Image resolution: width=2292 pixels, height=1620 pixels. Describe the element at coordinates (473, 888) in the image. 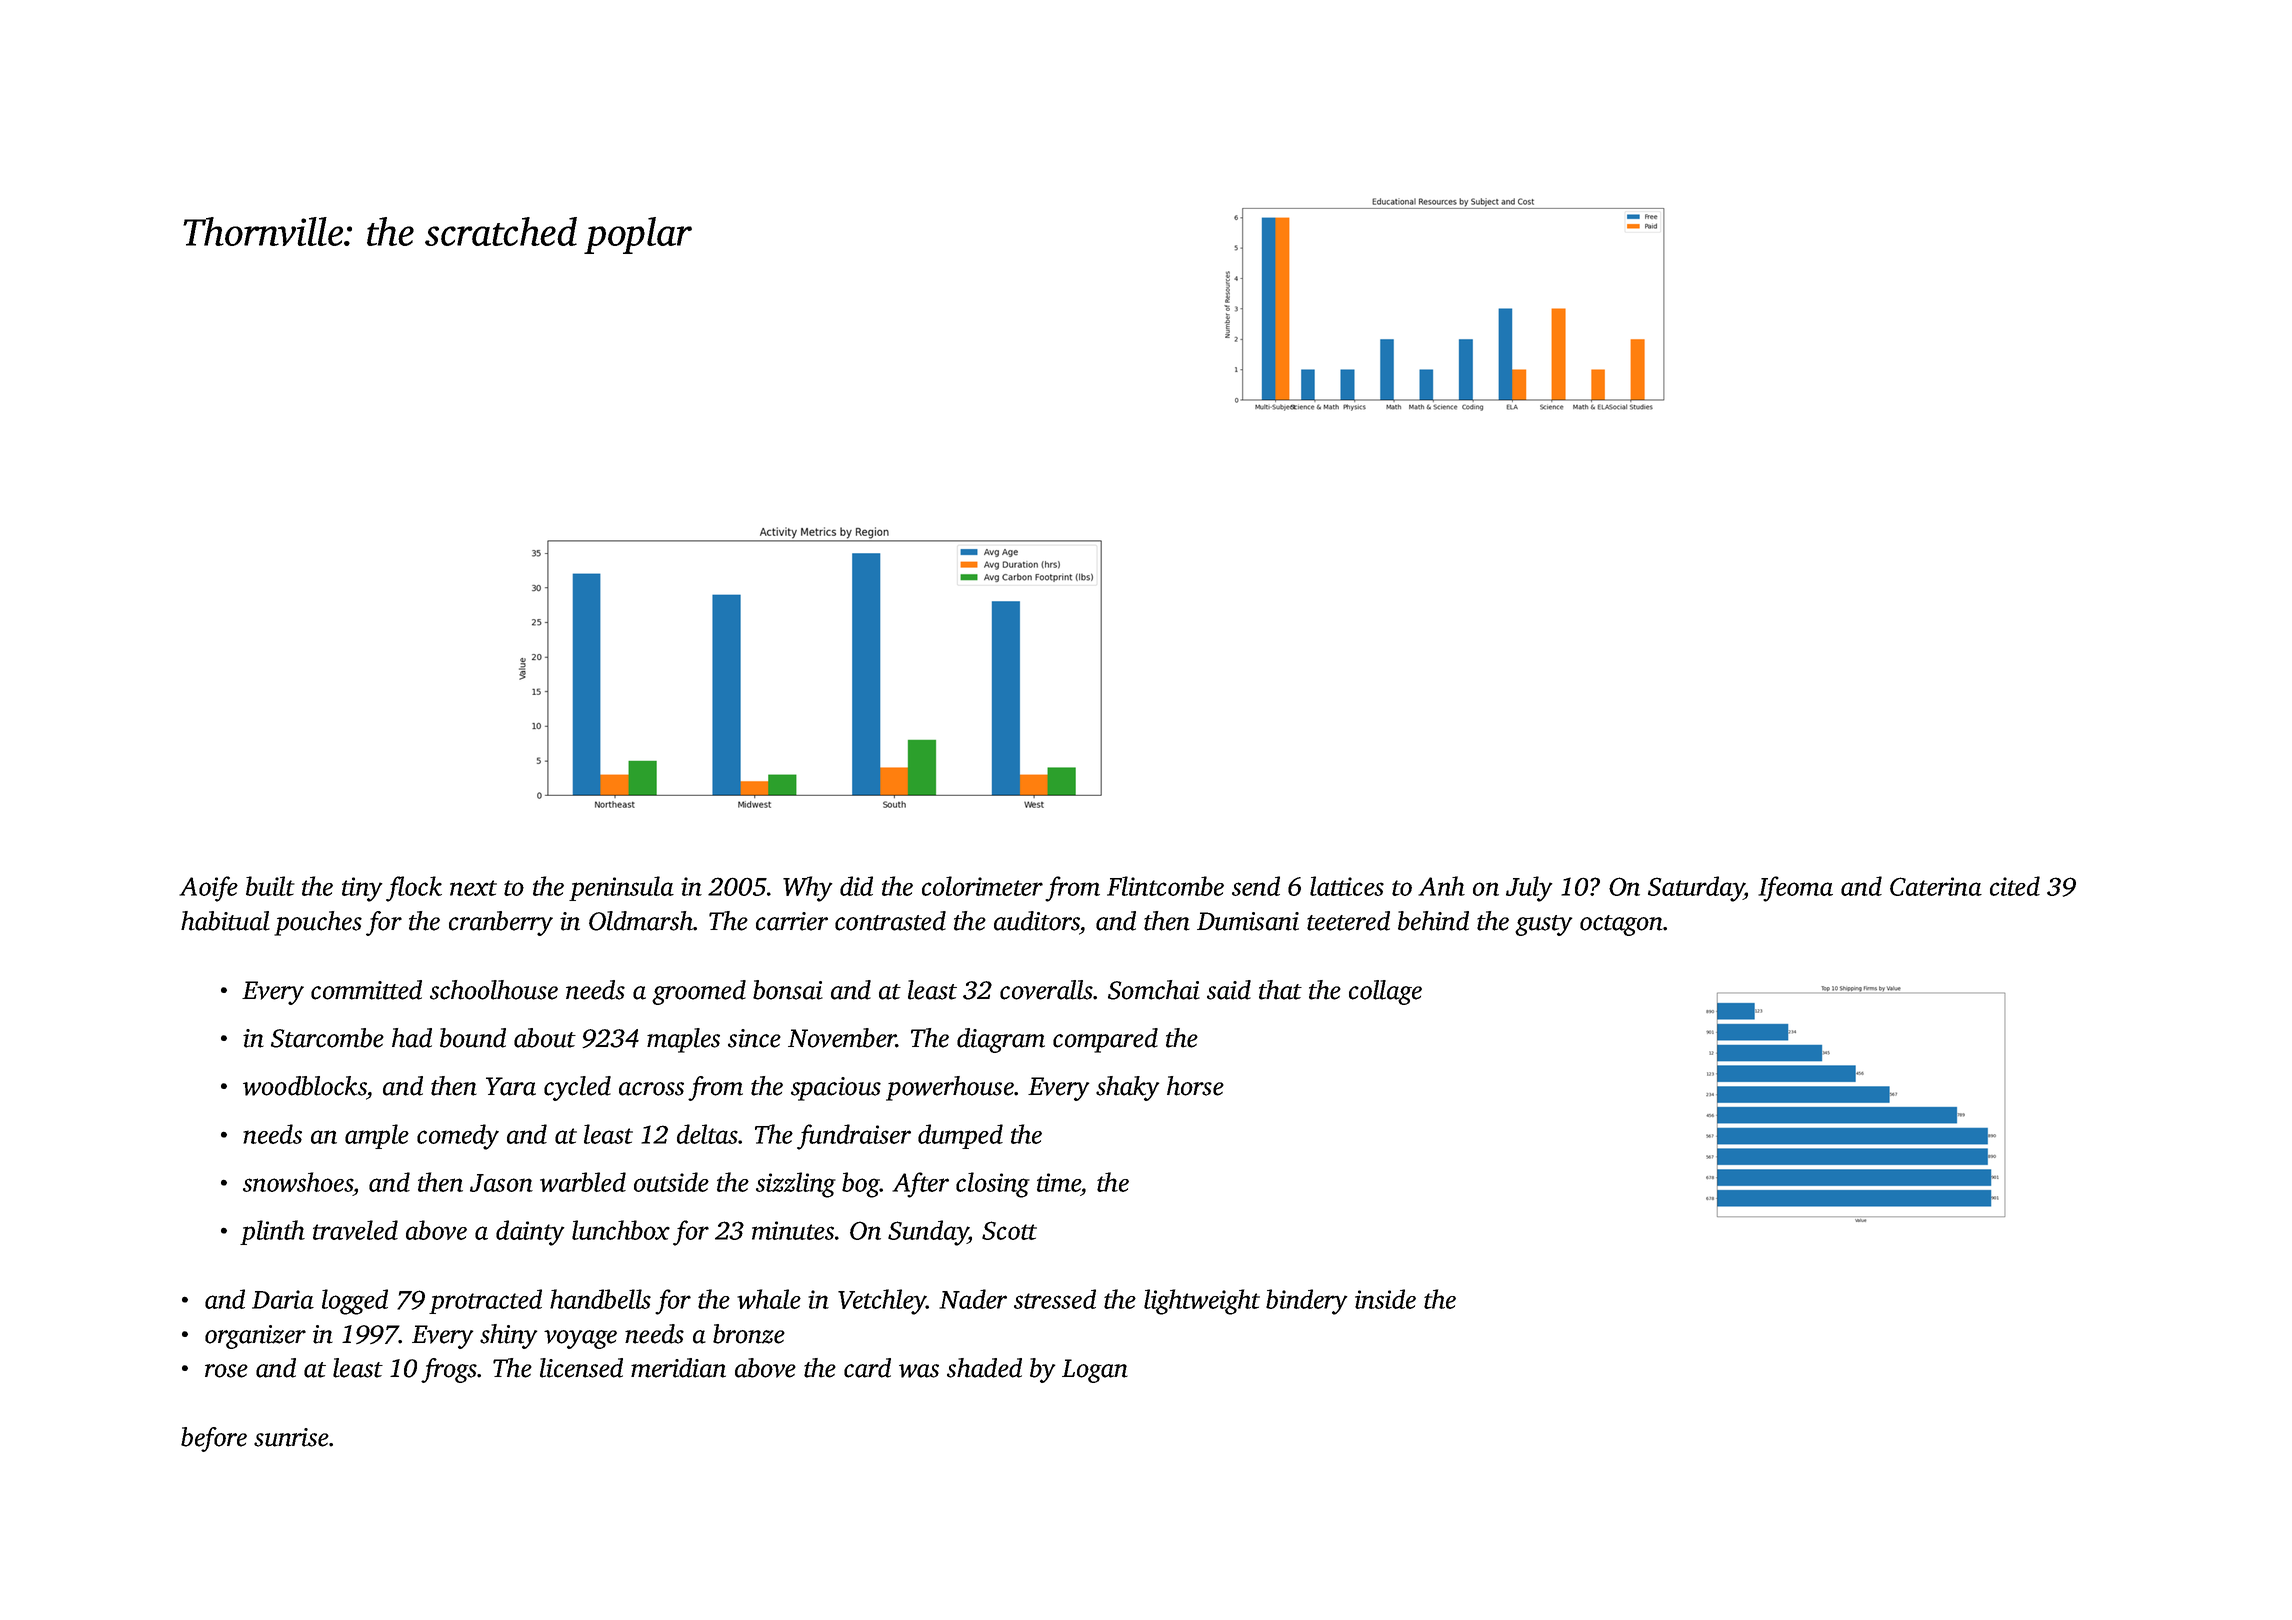

I see `next` at that location.
